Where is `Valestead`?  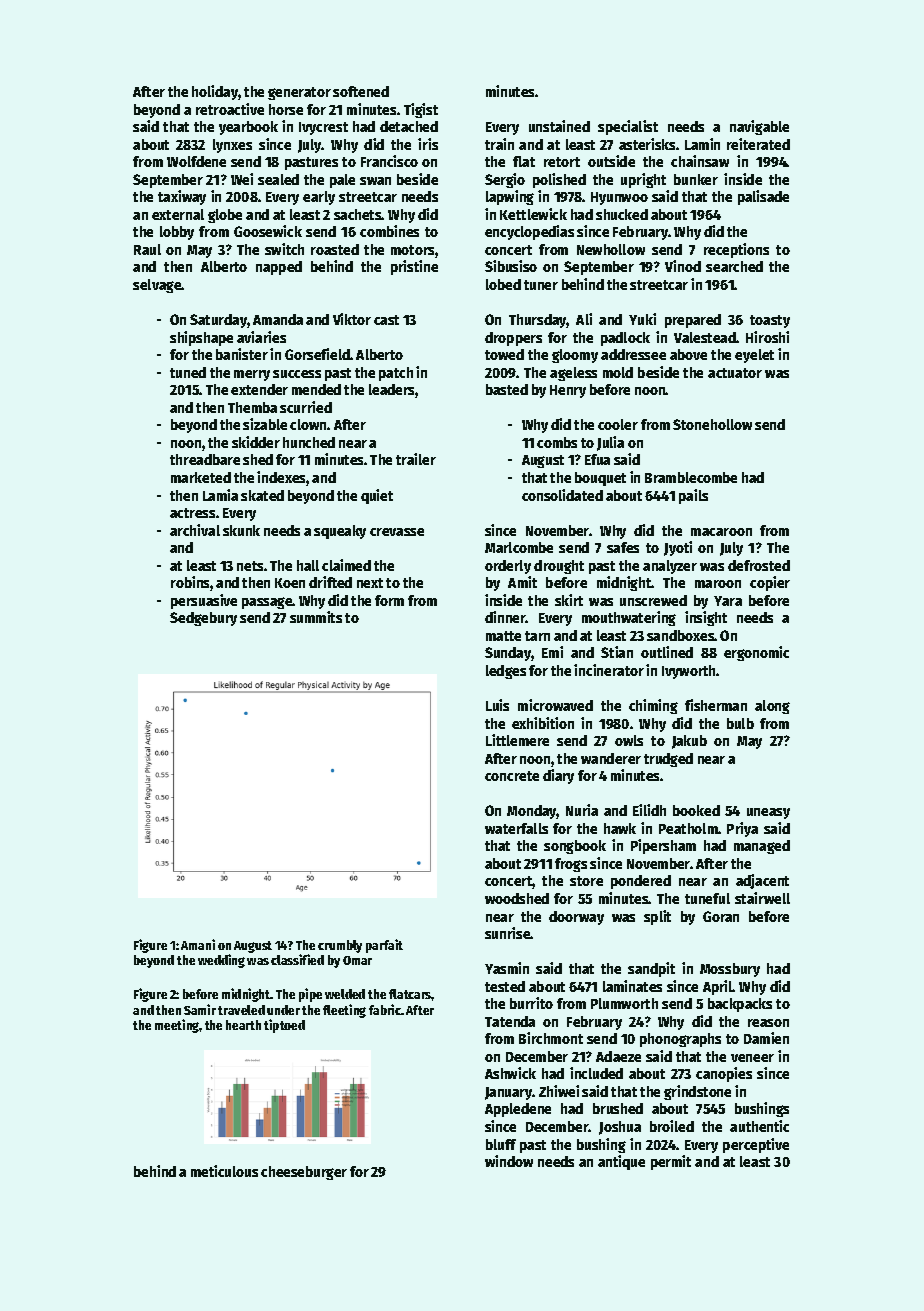
Valestead is located at coordinates (705, 337).
